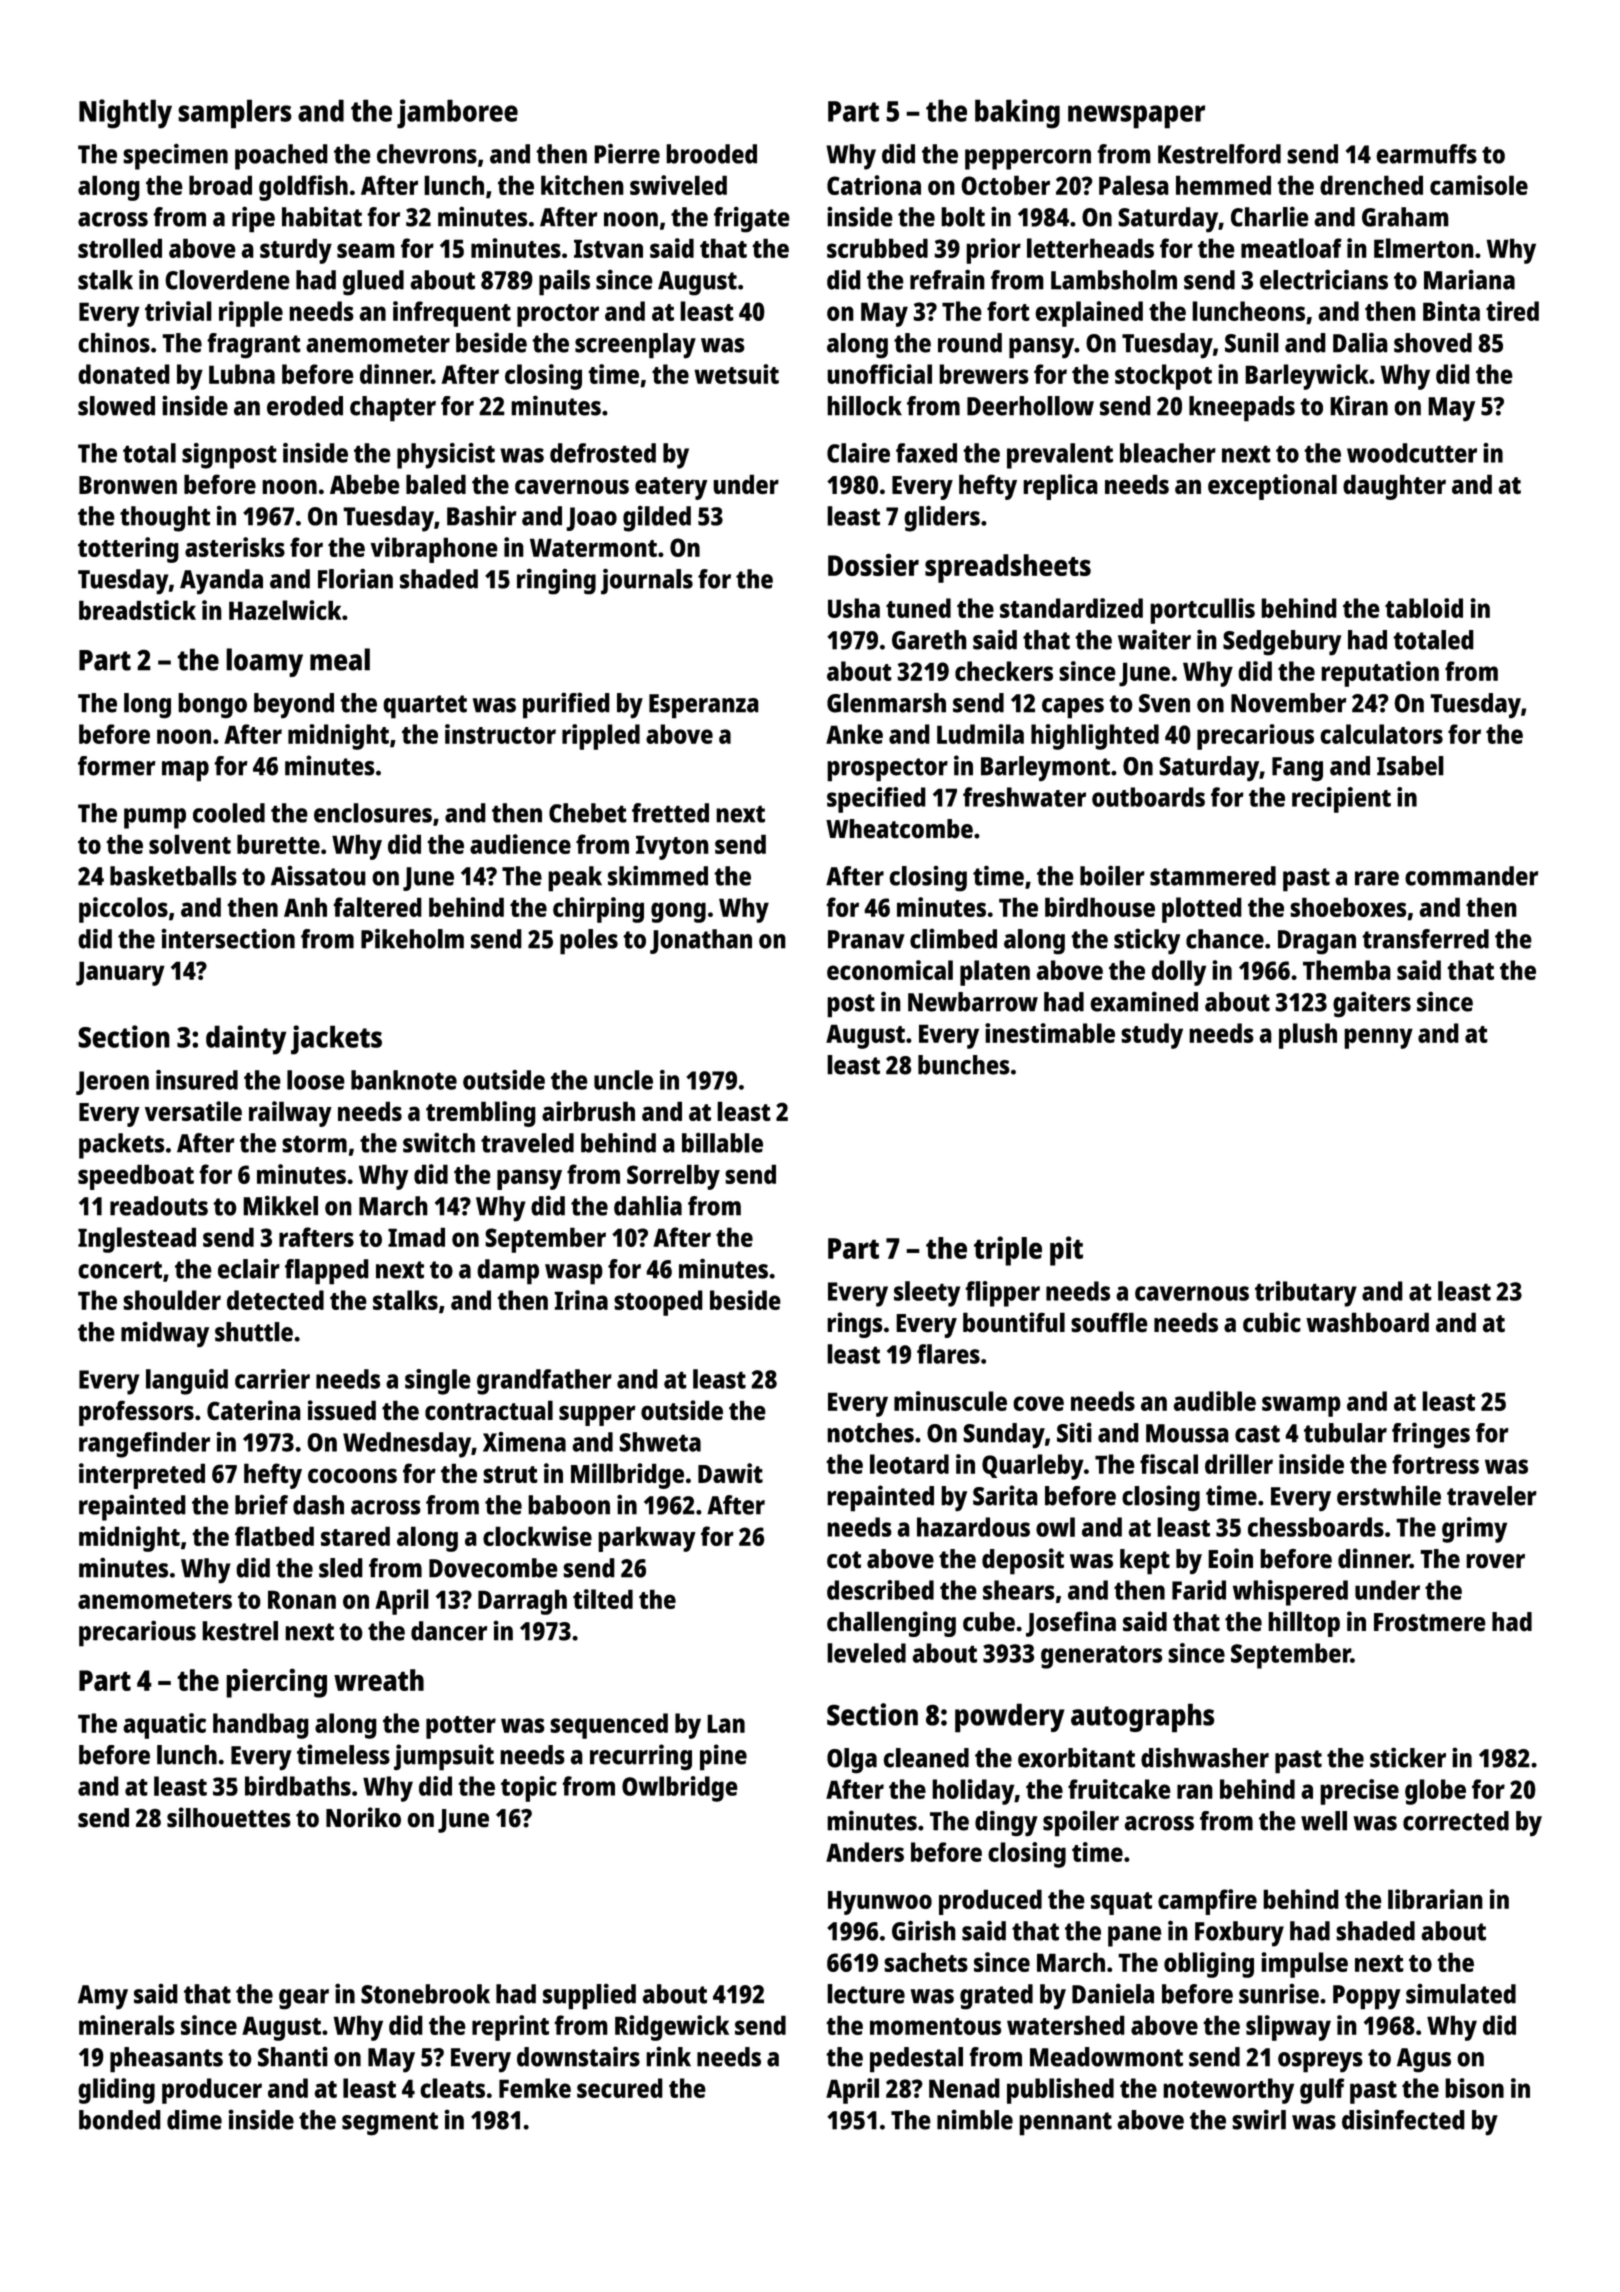  I want to click on jamboree, so click(457, 114).
